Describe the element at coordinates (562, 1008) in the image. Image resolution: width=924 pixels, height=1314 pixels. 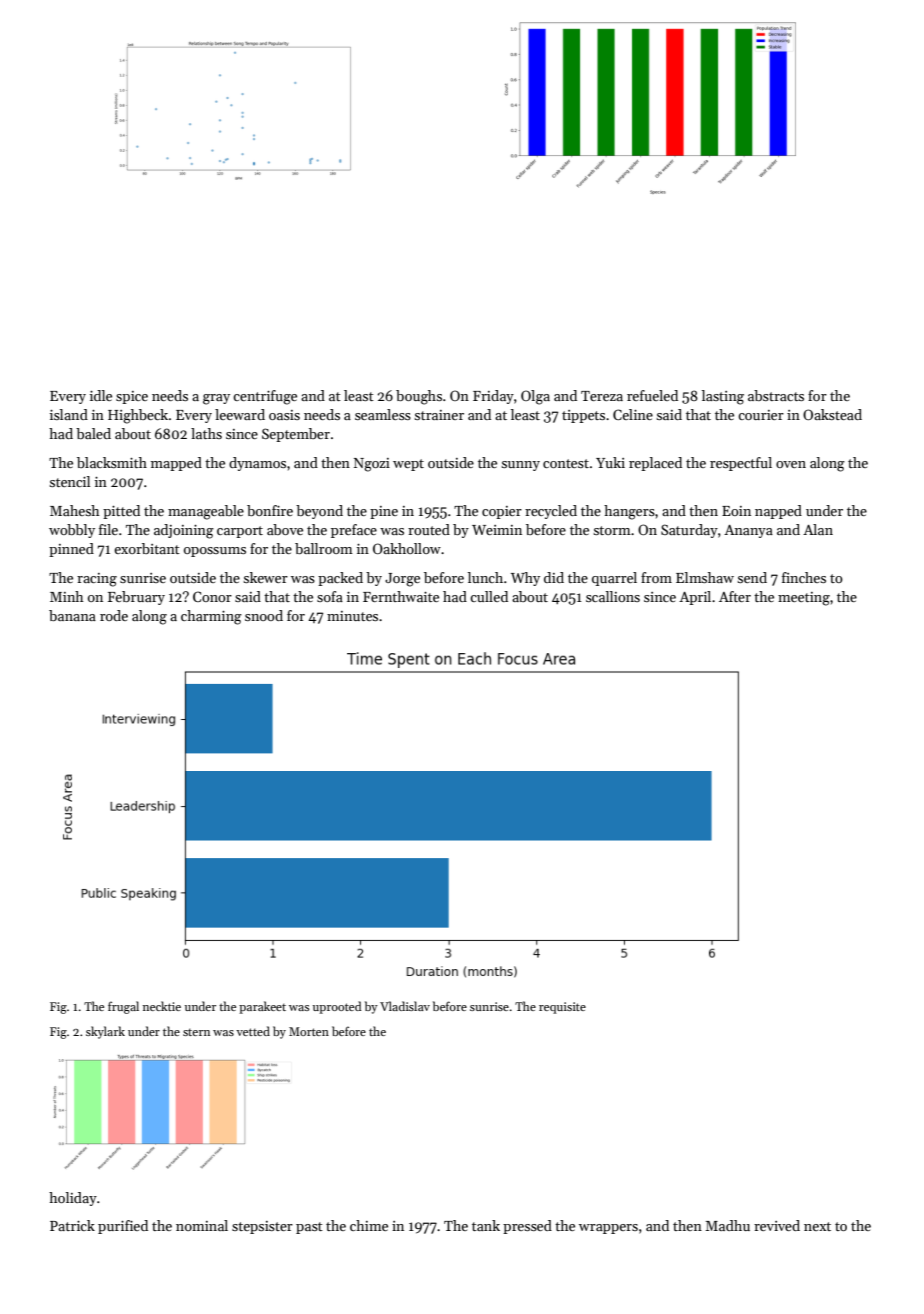
I see `requisite` at that location.
